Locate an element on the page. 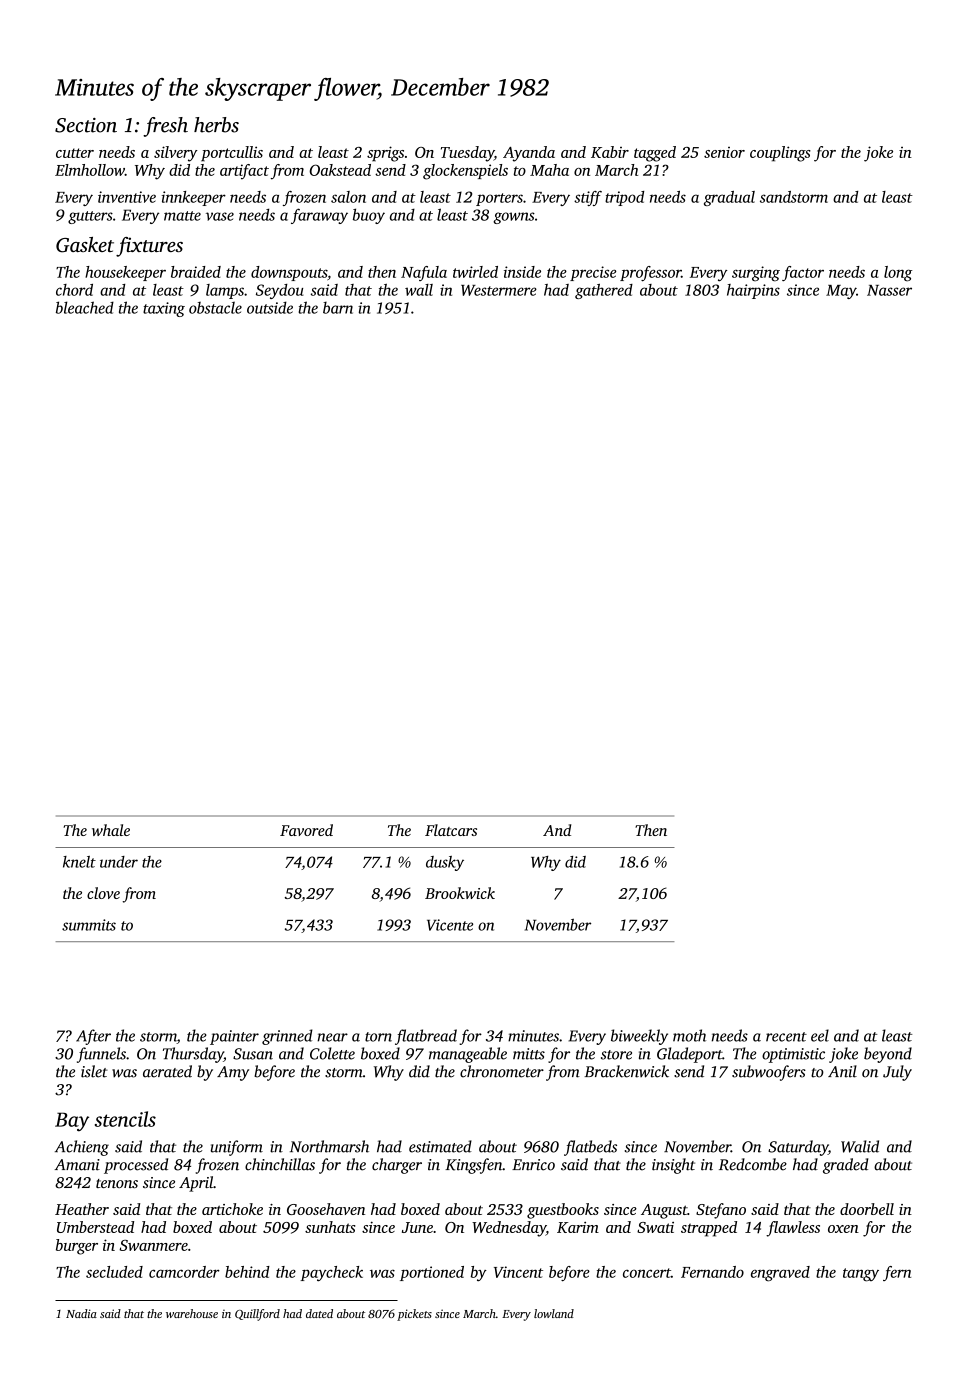 The height and width of the document is (1374, 967). braided is located at coordinates (196, 272).
